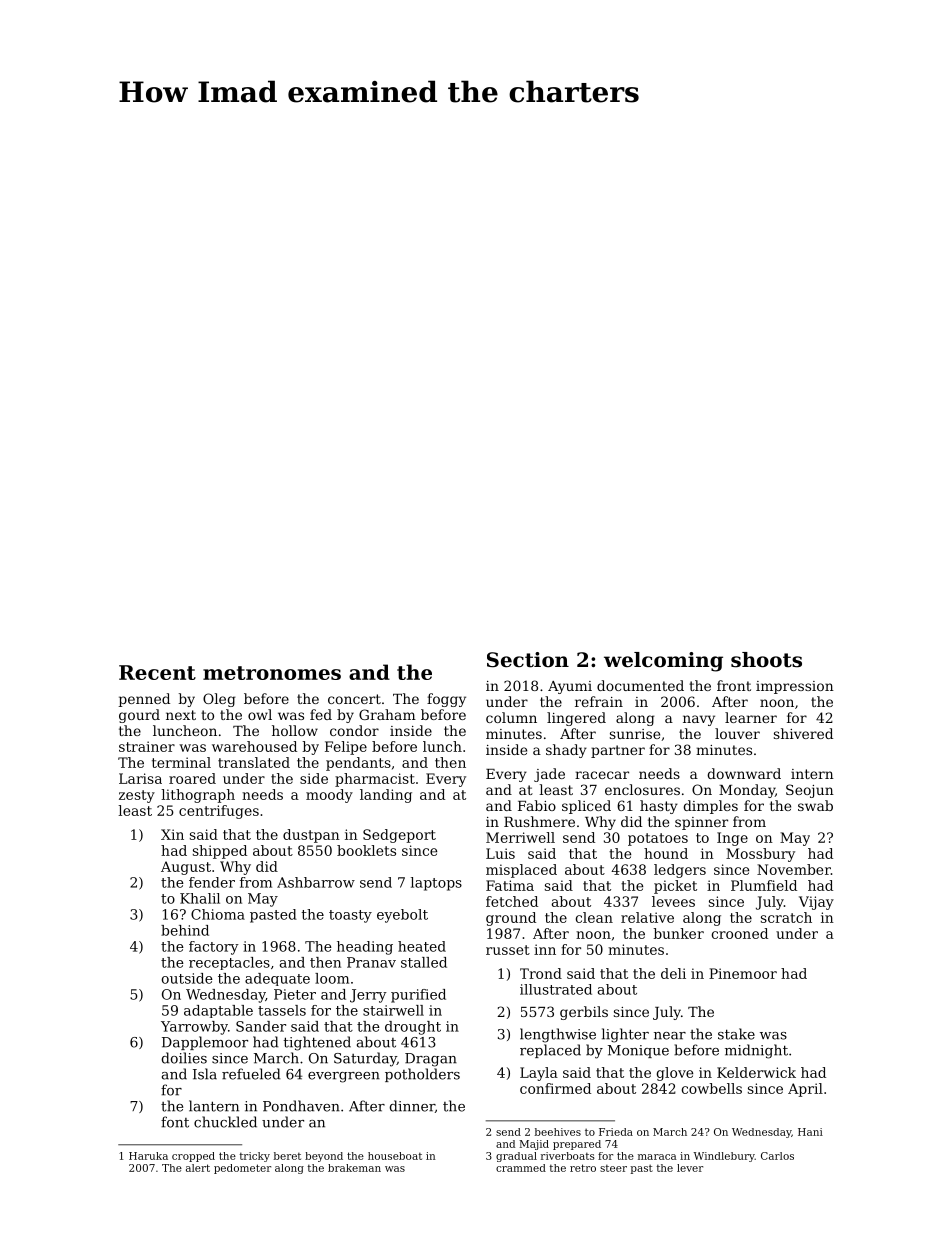 The image size is (952, 1233). Describe the element at coordinates (511, 717) in the screenshot. I see `column` at that location.
